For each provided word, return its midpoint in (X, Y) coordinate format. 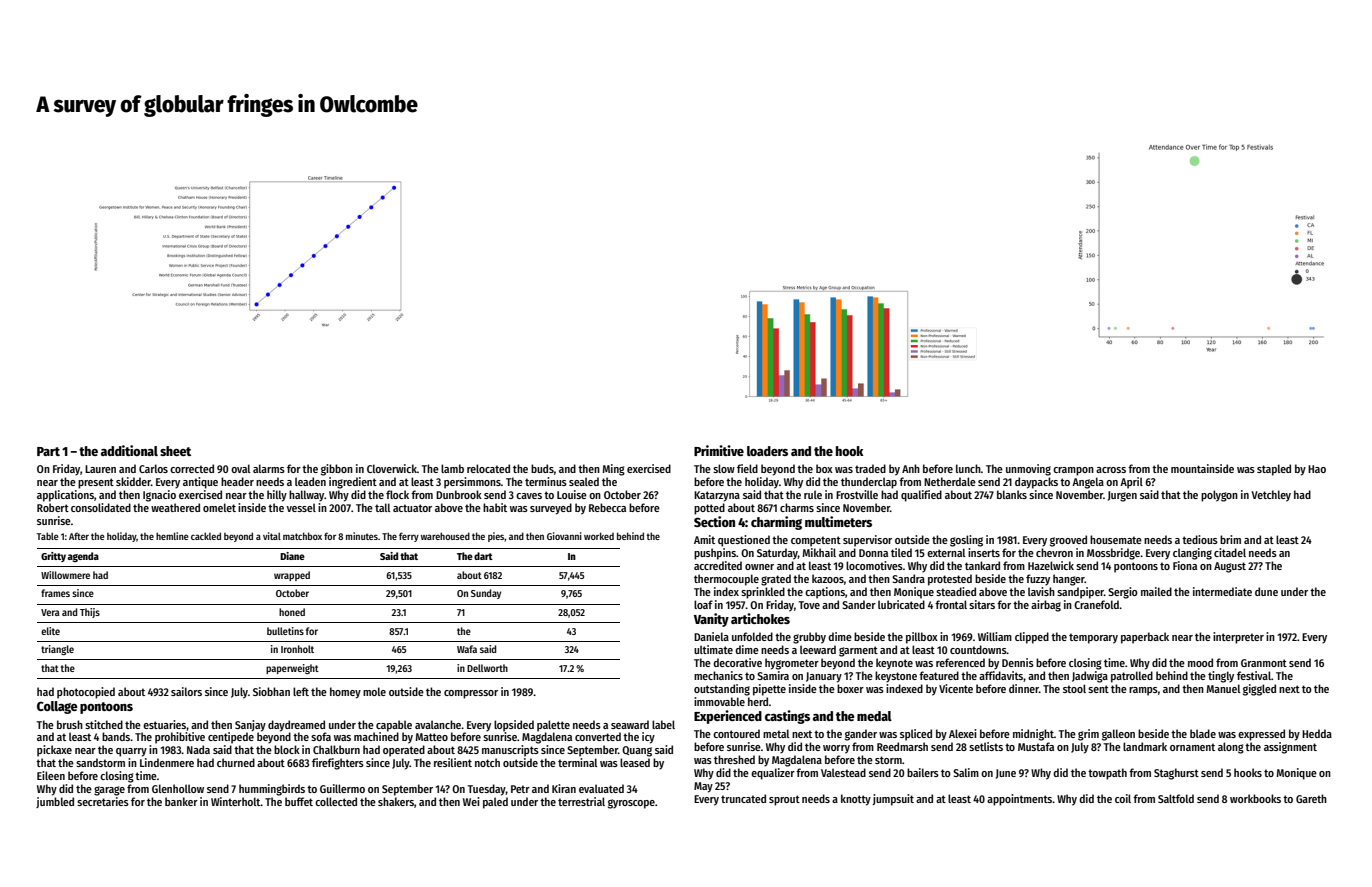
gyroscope (631, 804)
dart (483, 556)
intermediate (1222, 591)
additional (129, 450)
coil (1123, 798)
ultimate (713, 649)
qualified (921, 496)
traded (870, 468)
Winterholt (236, 801)
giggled (1259, 690)
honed (292, 612)
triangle (57, 650)
